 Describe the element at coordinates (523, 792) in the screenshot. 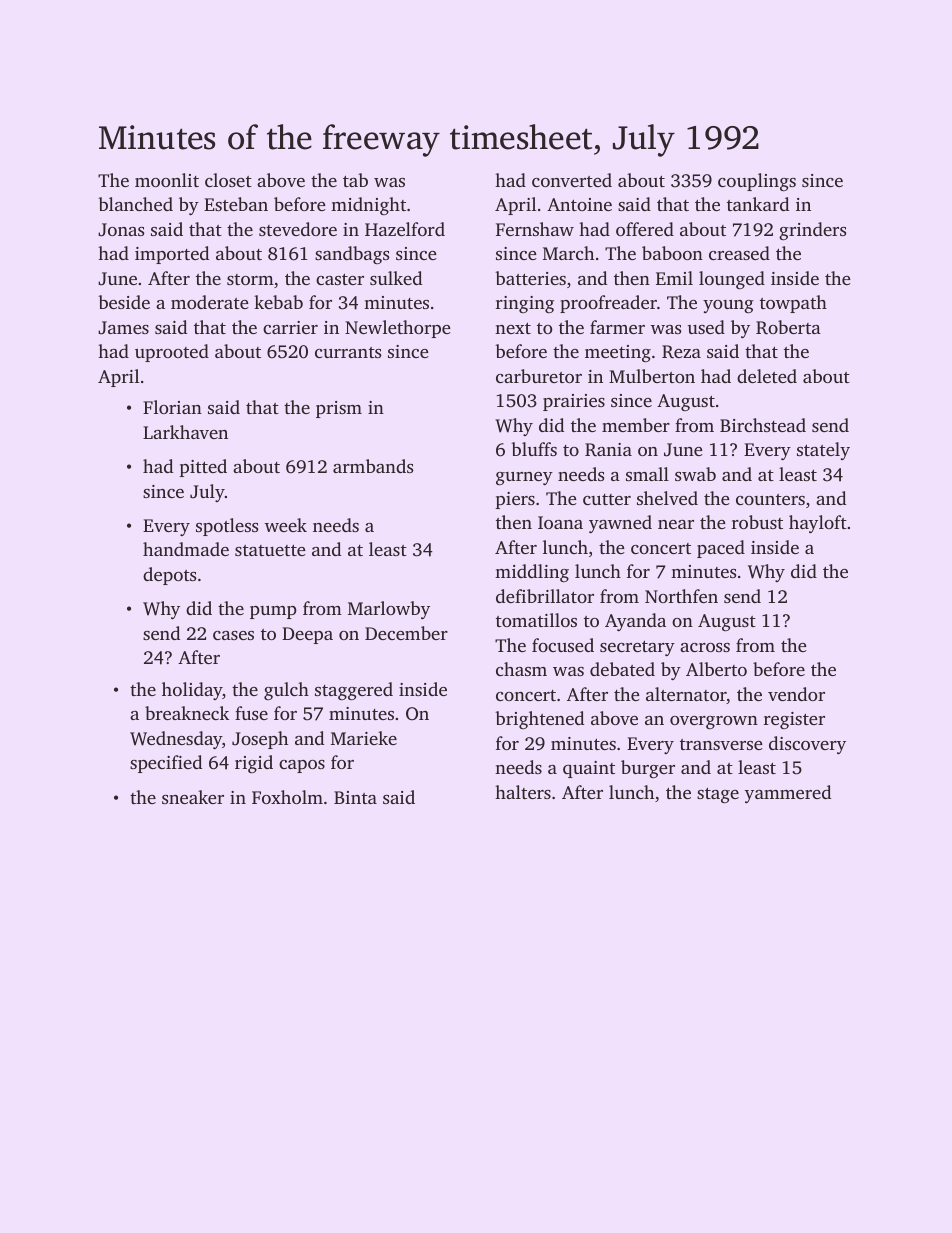

I see `halters` at that location.
